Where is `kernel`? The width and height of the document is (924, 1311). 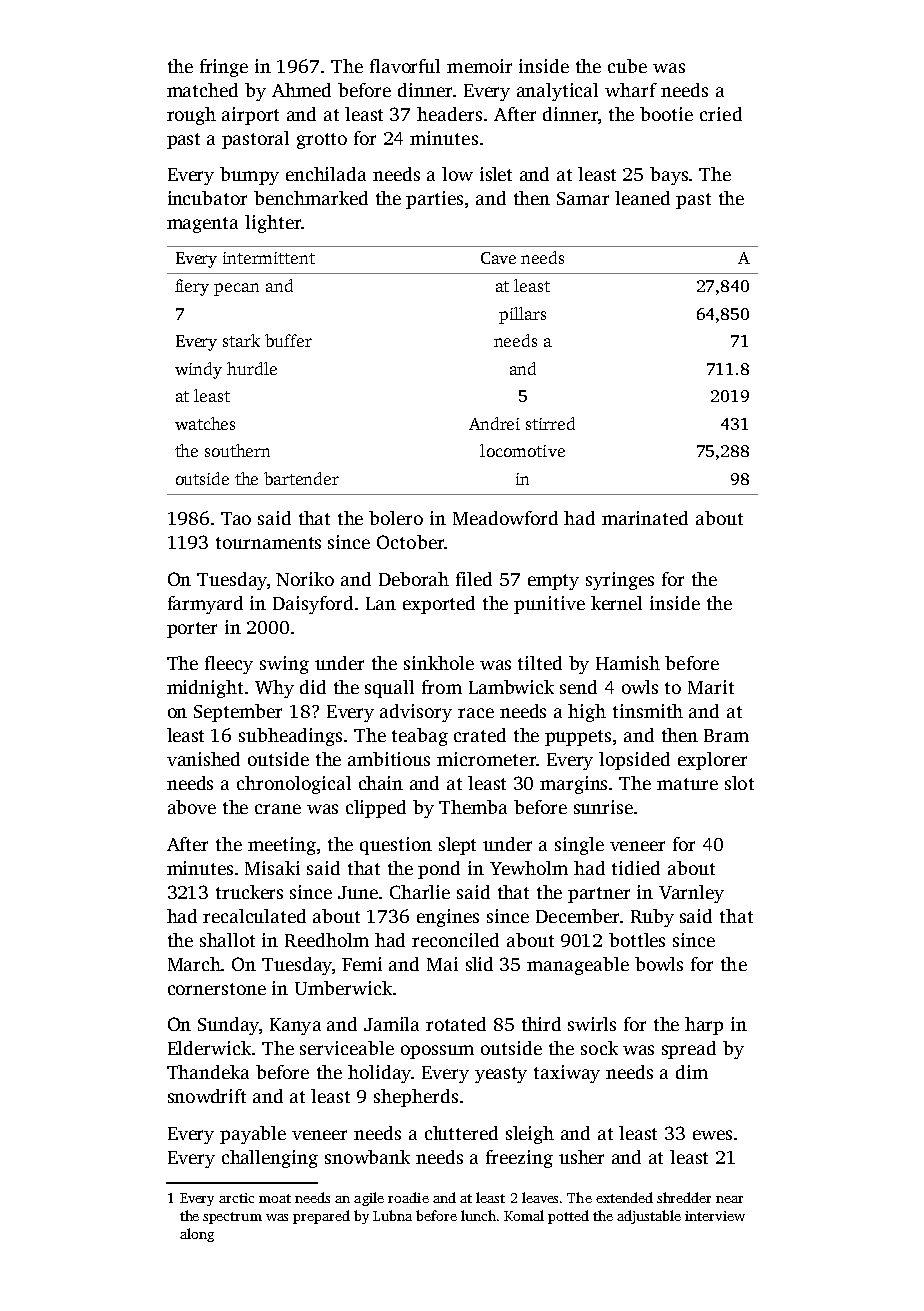
kernel is located at coordinates (616, 603).
